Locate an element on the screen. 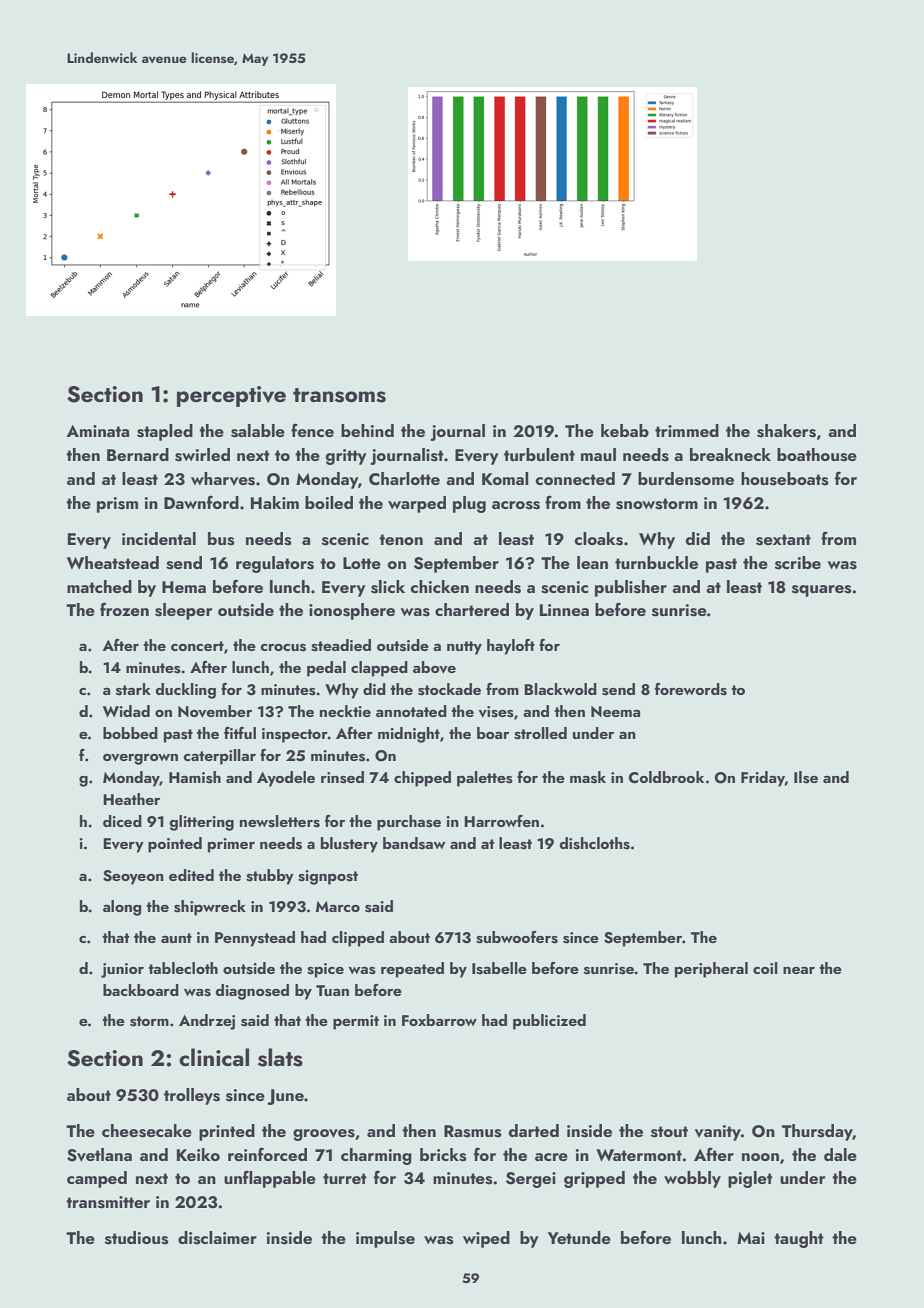 The height and width of the screenshot is (1308, 924). kebab is located at coordinates (625, 430).
